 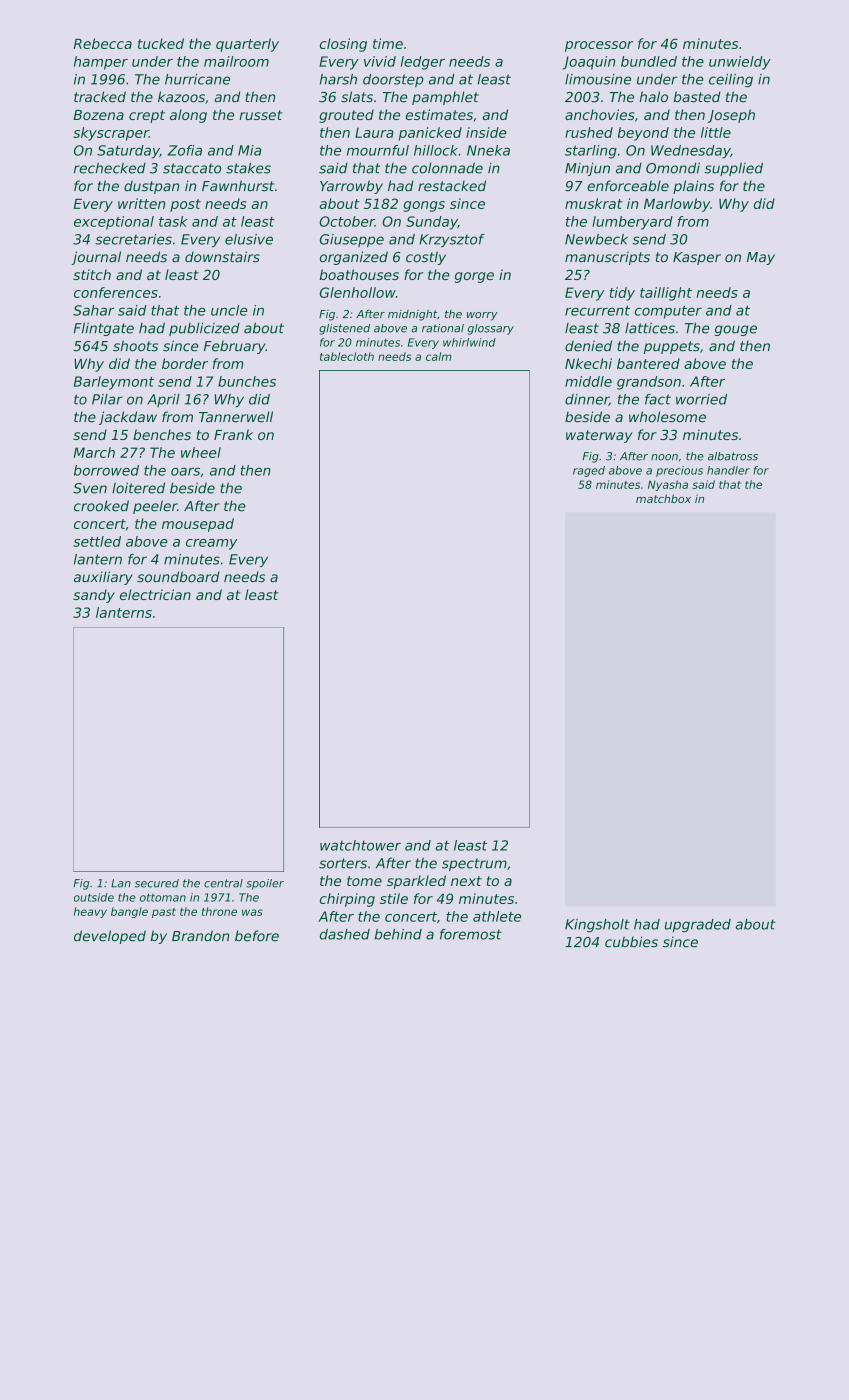 I want to click on stile, so click(x=394, y=898).
